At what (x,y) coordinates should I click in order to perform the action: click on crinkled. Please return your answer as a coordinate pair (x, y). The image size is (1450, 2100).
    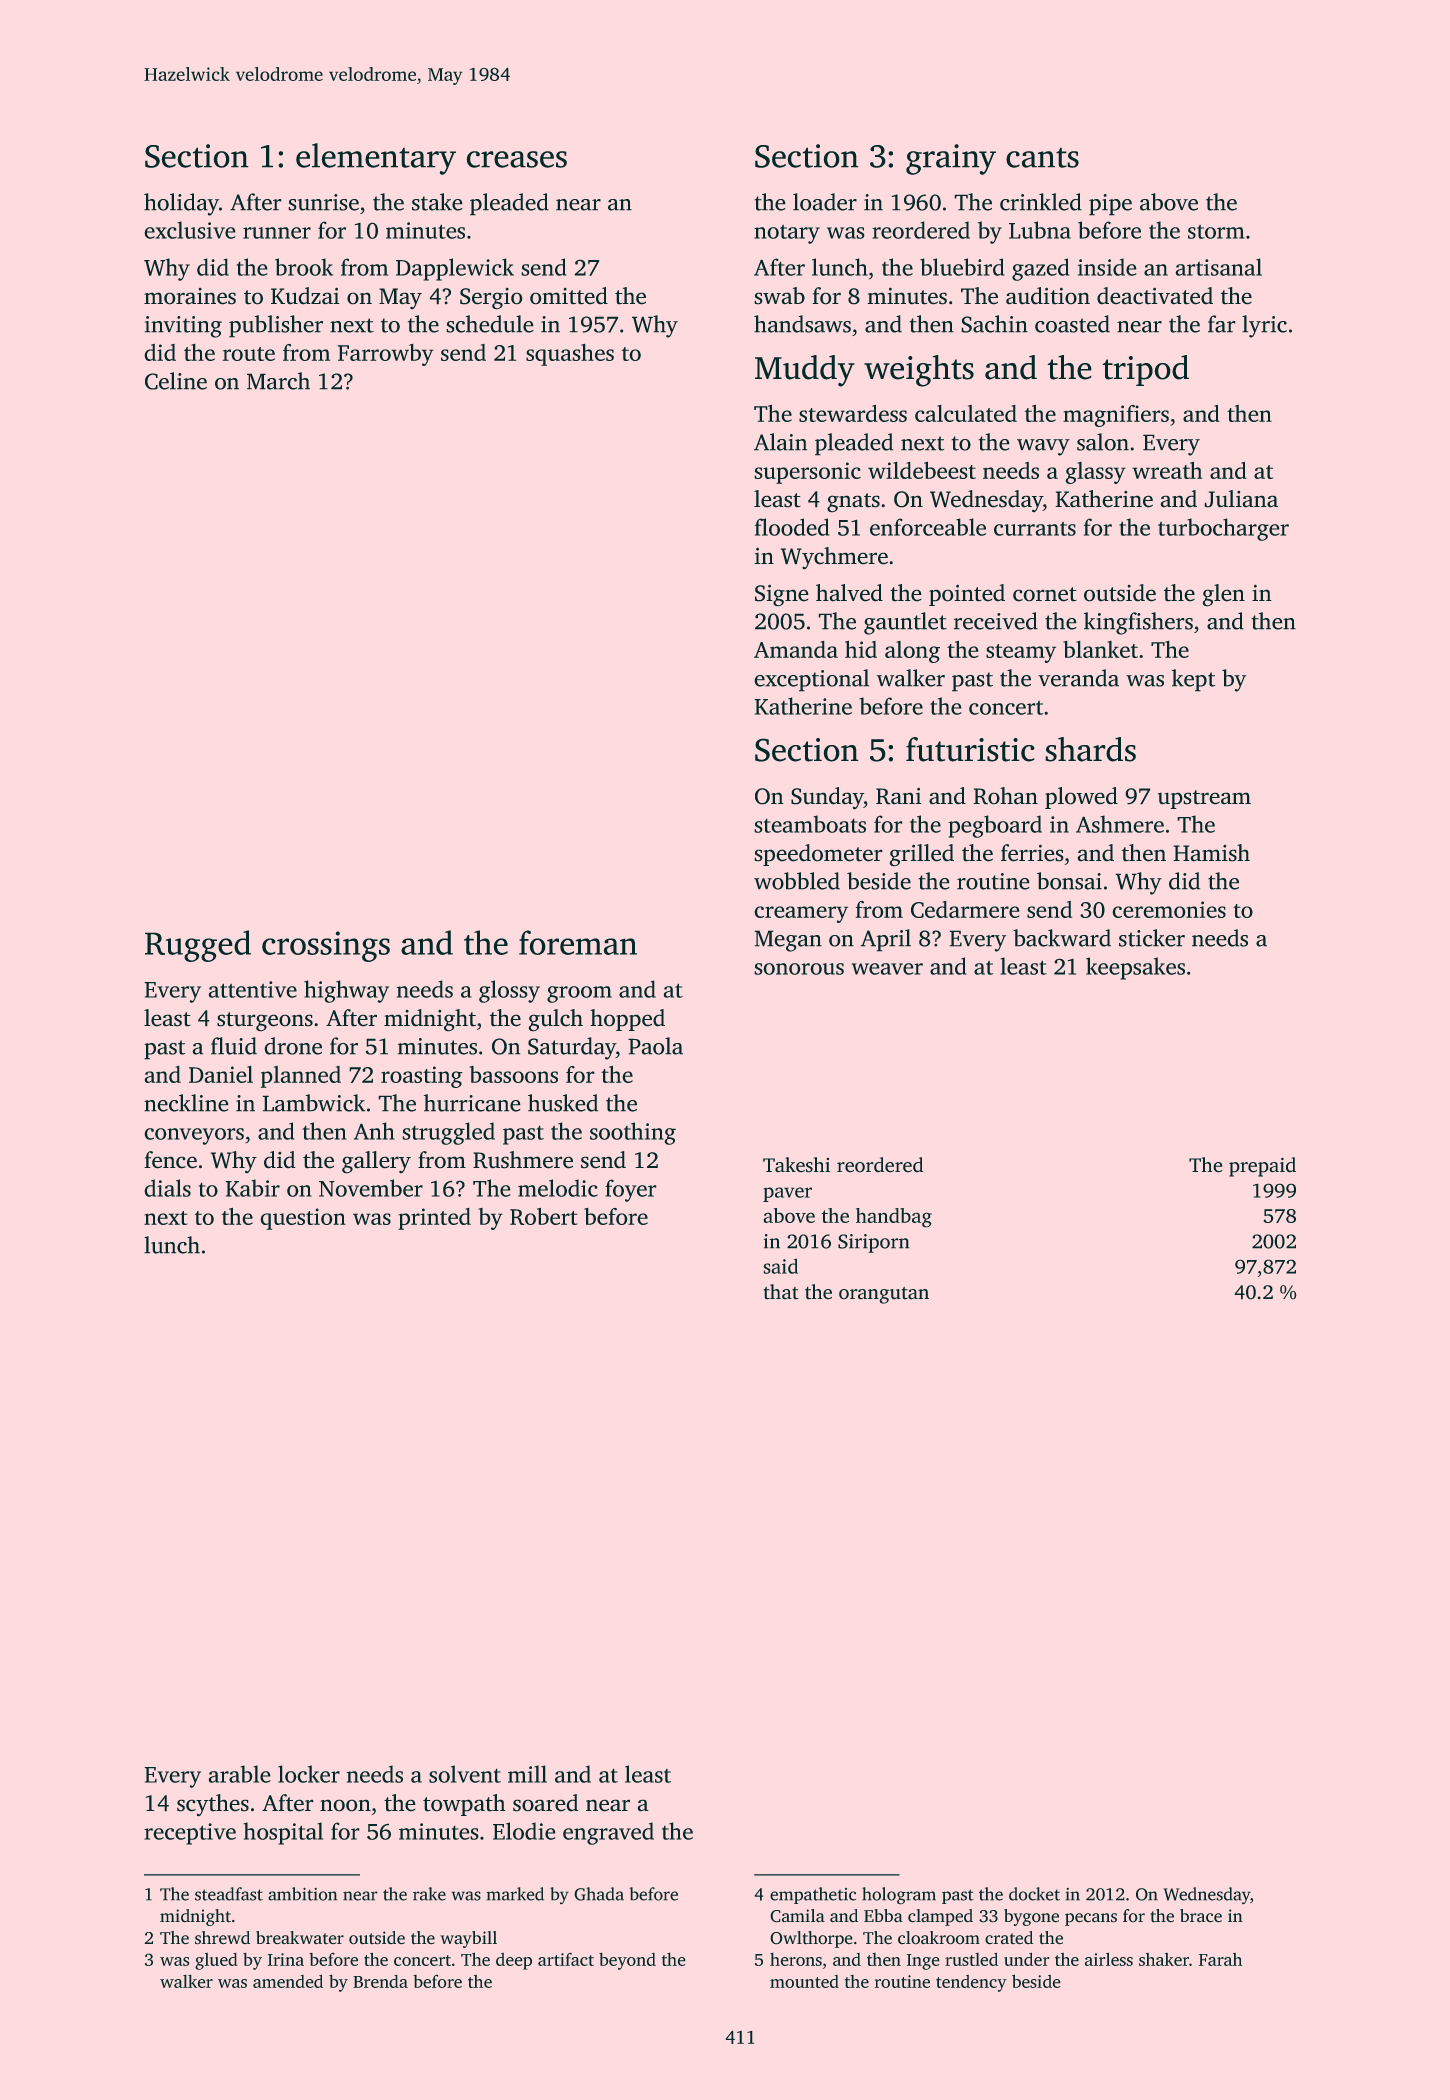
    Looking at the image, I should click on (1041, 202).
